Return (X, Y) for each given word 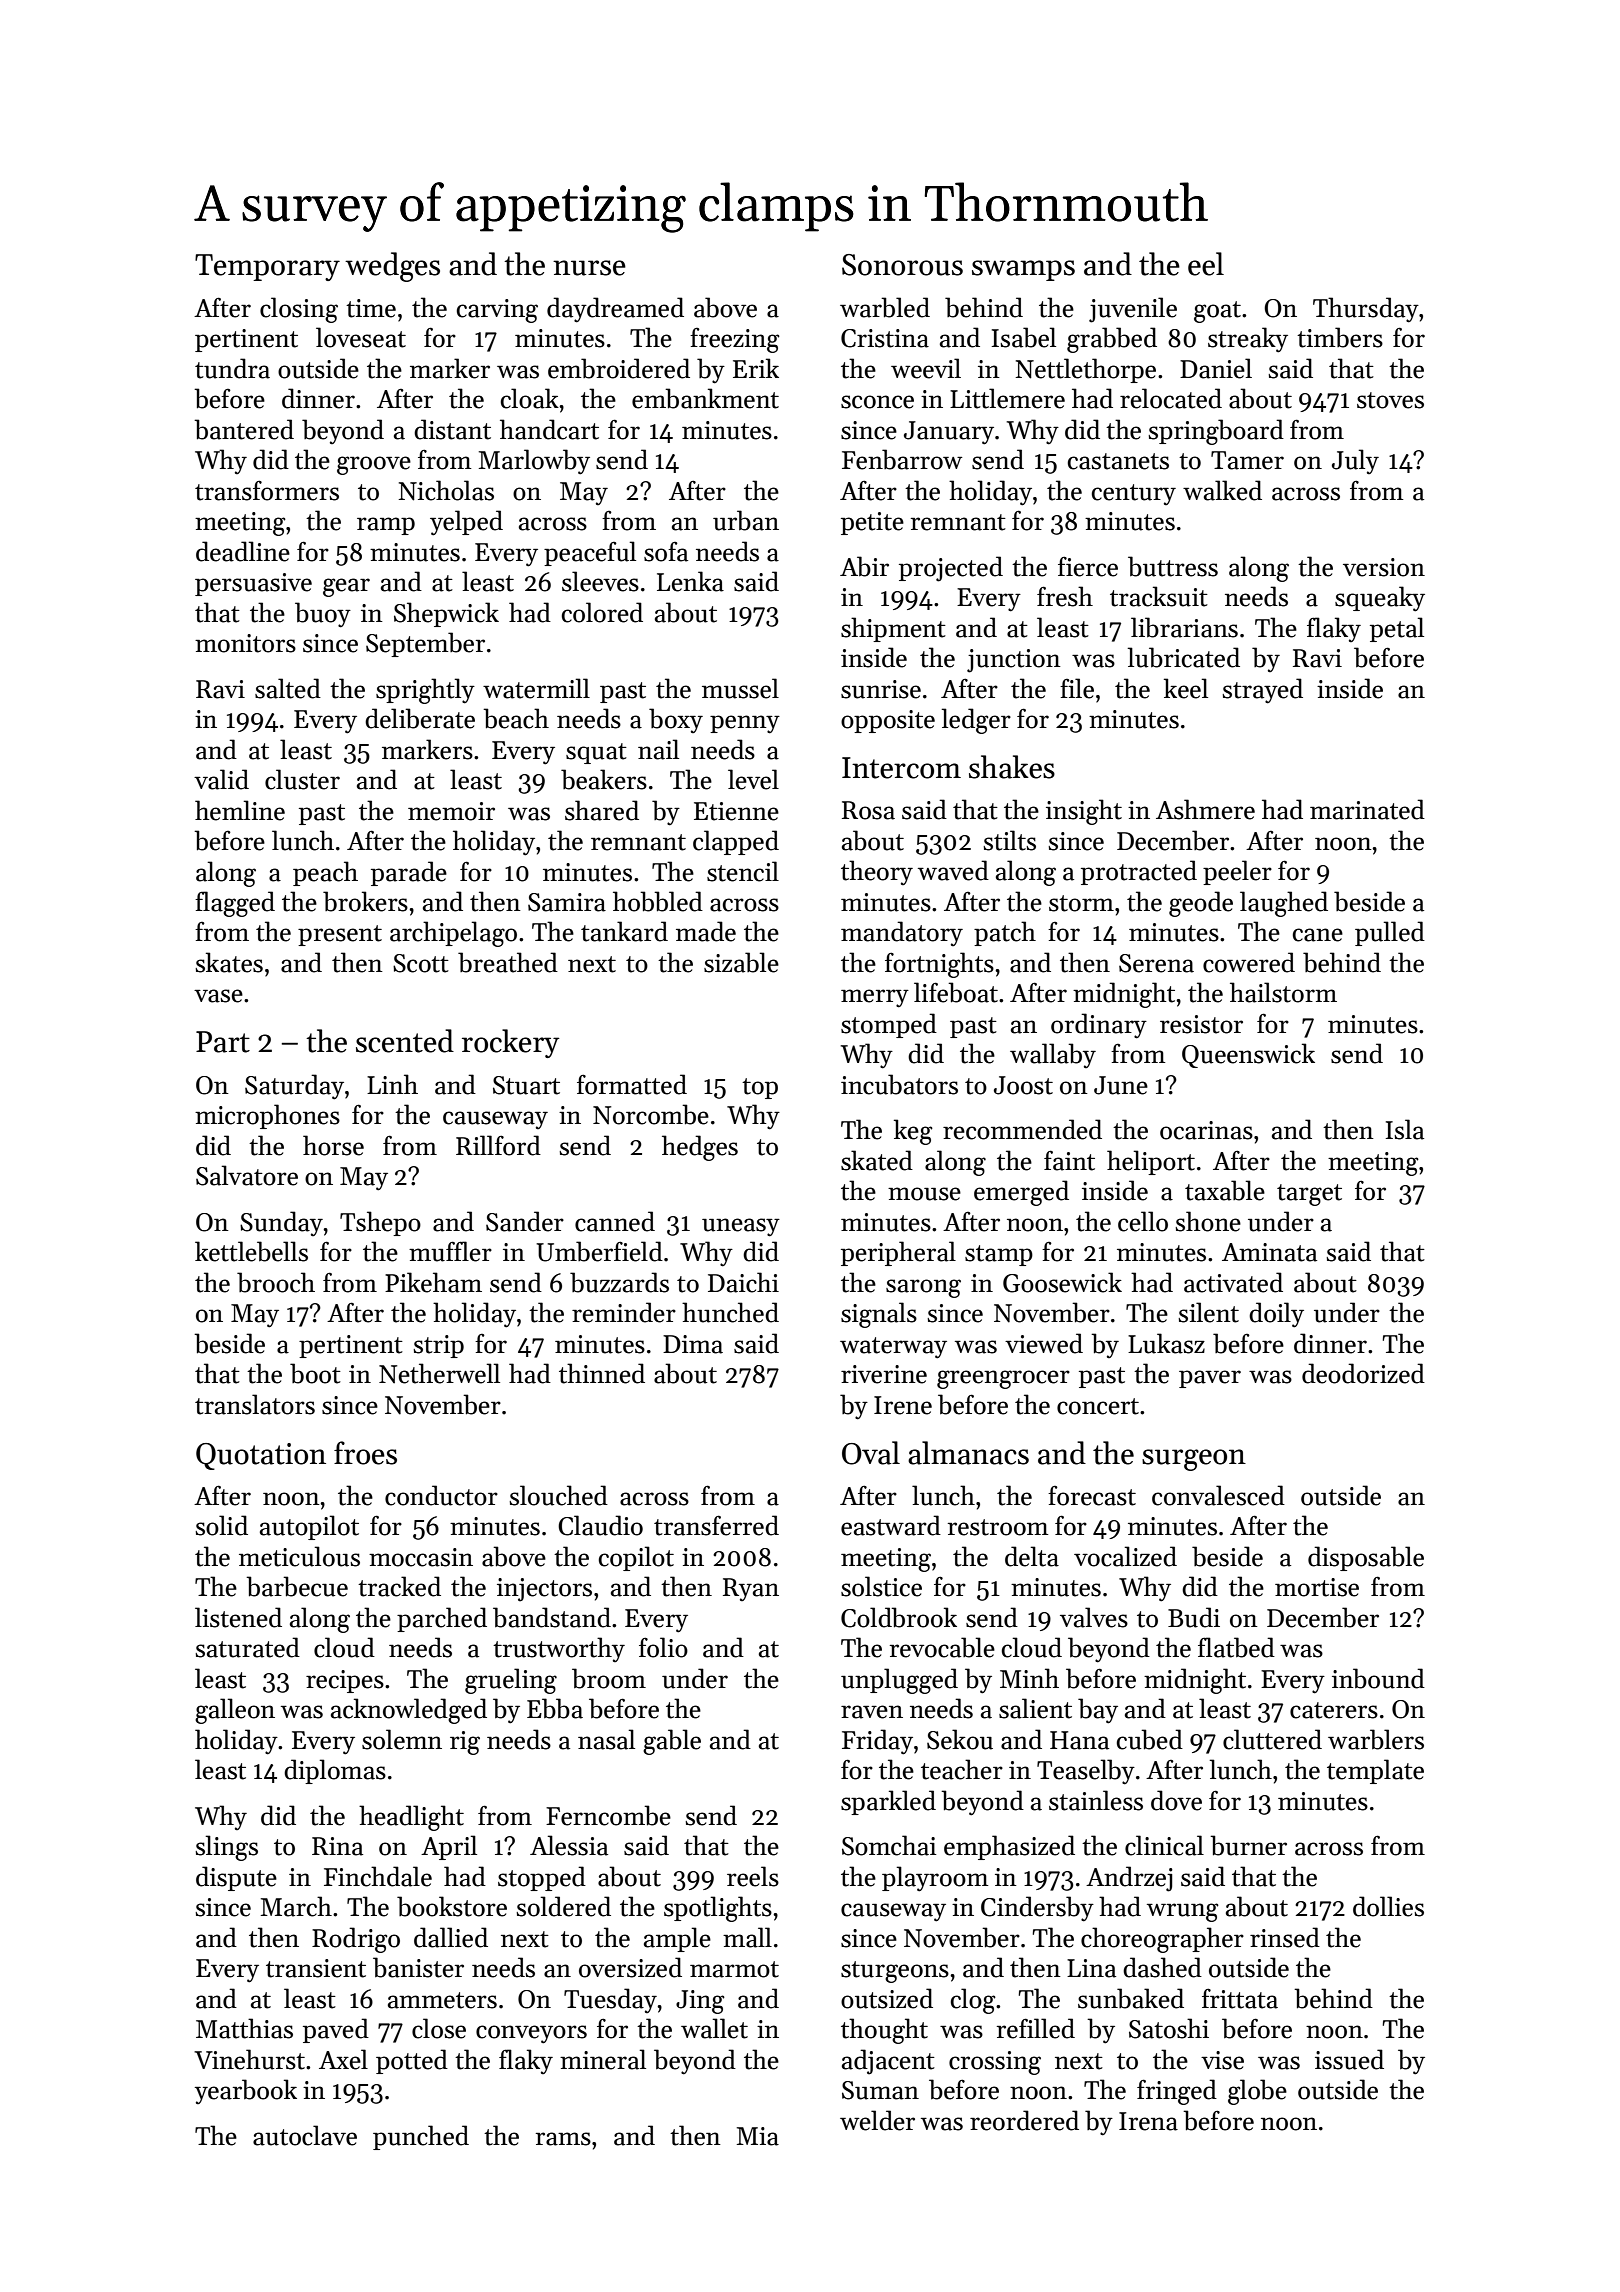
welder (877, 2120)
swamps (1023, 270)
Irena (1148, 2121)
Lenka (690, 581)
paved (336, 2030)
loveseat (361, 337)
